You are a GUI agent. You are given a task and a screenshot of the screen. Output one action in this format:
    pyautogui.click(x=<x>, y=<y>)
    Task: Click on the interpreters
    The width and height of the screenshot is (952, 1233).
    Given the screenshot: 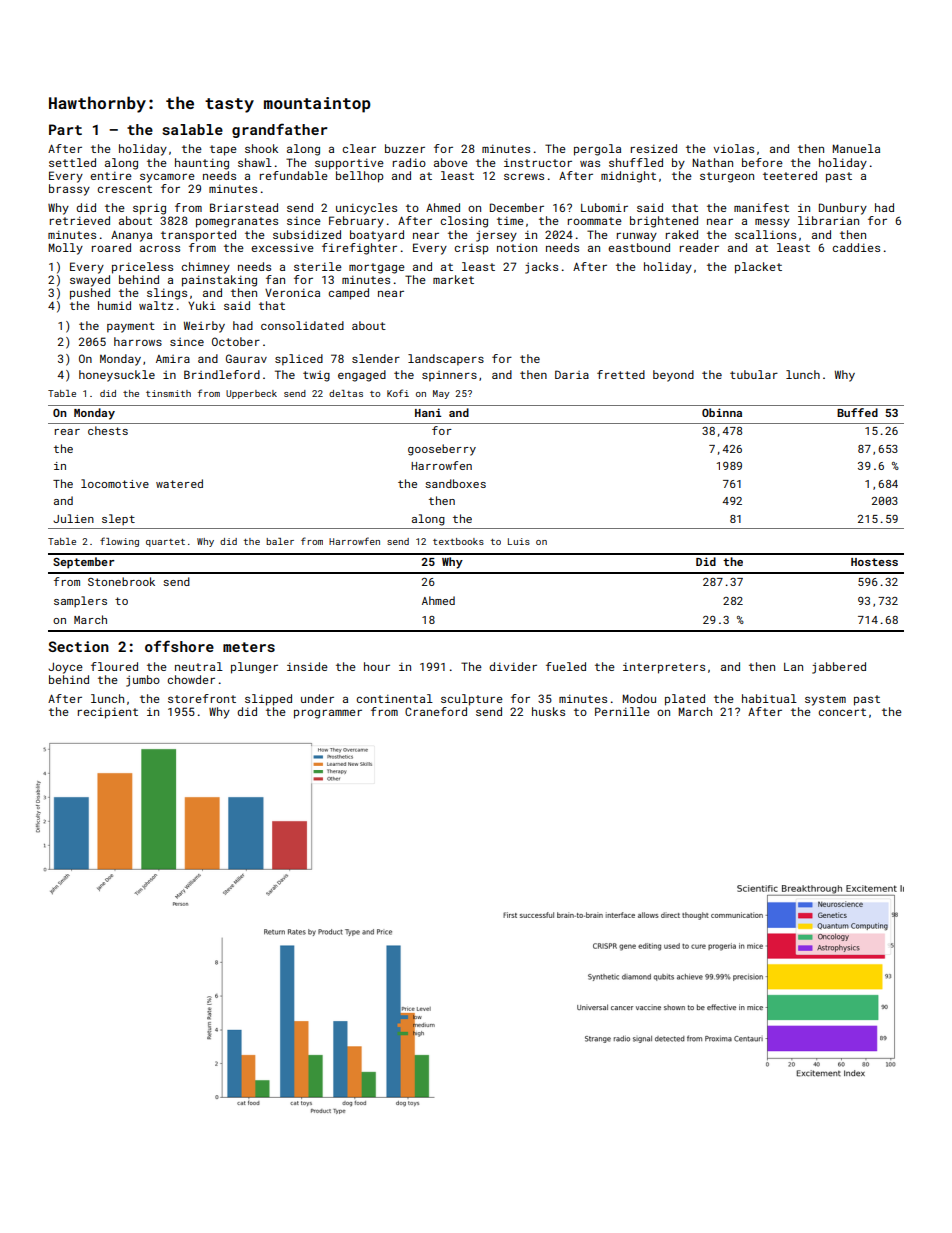 What is the action you would take?
    pyautogui.click(x=664, y=668)
